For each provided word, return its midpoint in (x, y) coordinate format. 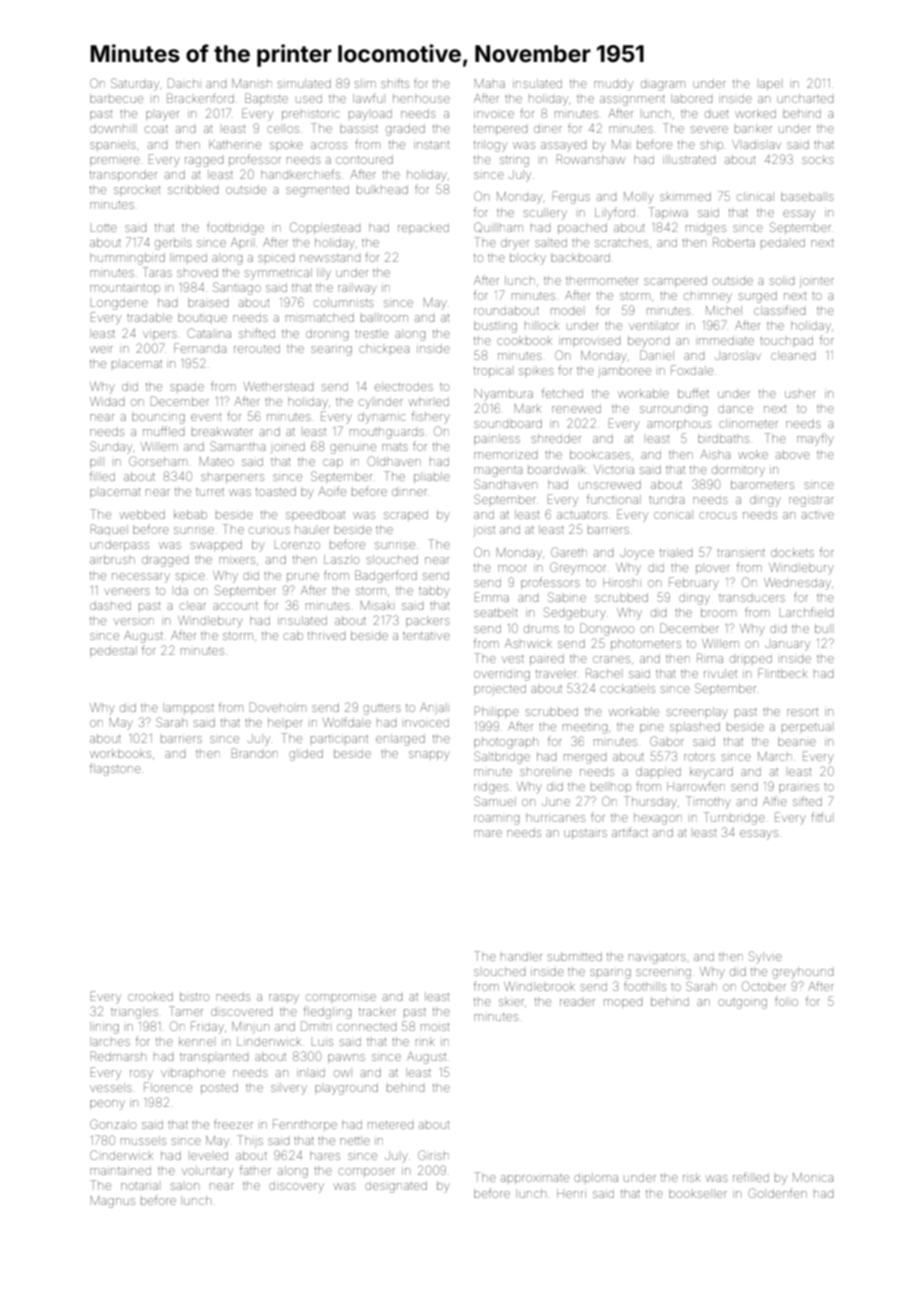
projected (500, 690)
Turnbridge (734, 818)
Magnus (113, 1202)
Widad (107, 401)
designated (396, 1187)
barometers (762, 484)
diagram (663, 86)
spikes (536, 372)
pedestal (113, 651)
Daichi (184, 83)
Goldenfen (778, 1193)
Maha (490, 83)
